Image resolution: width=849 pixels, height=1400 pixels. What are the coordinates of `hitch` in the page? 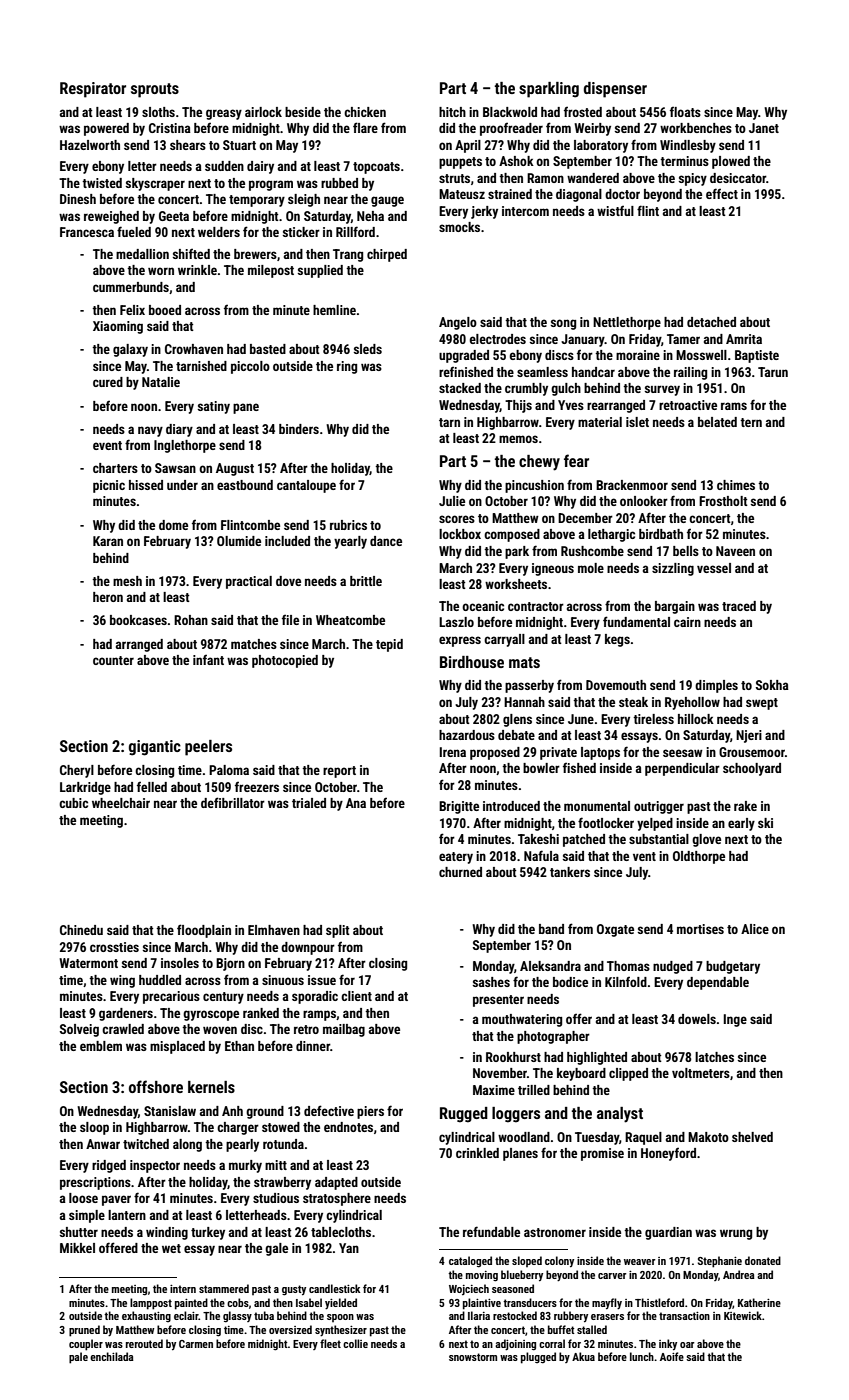 It's located at (452, 112).
